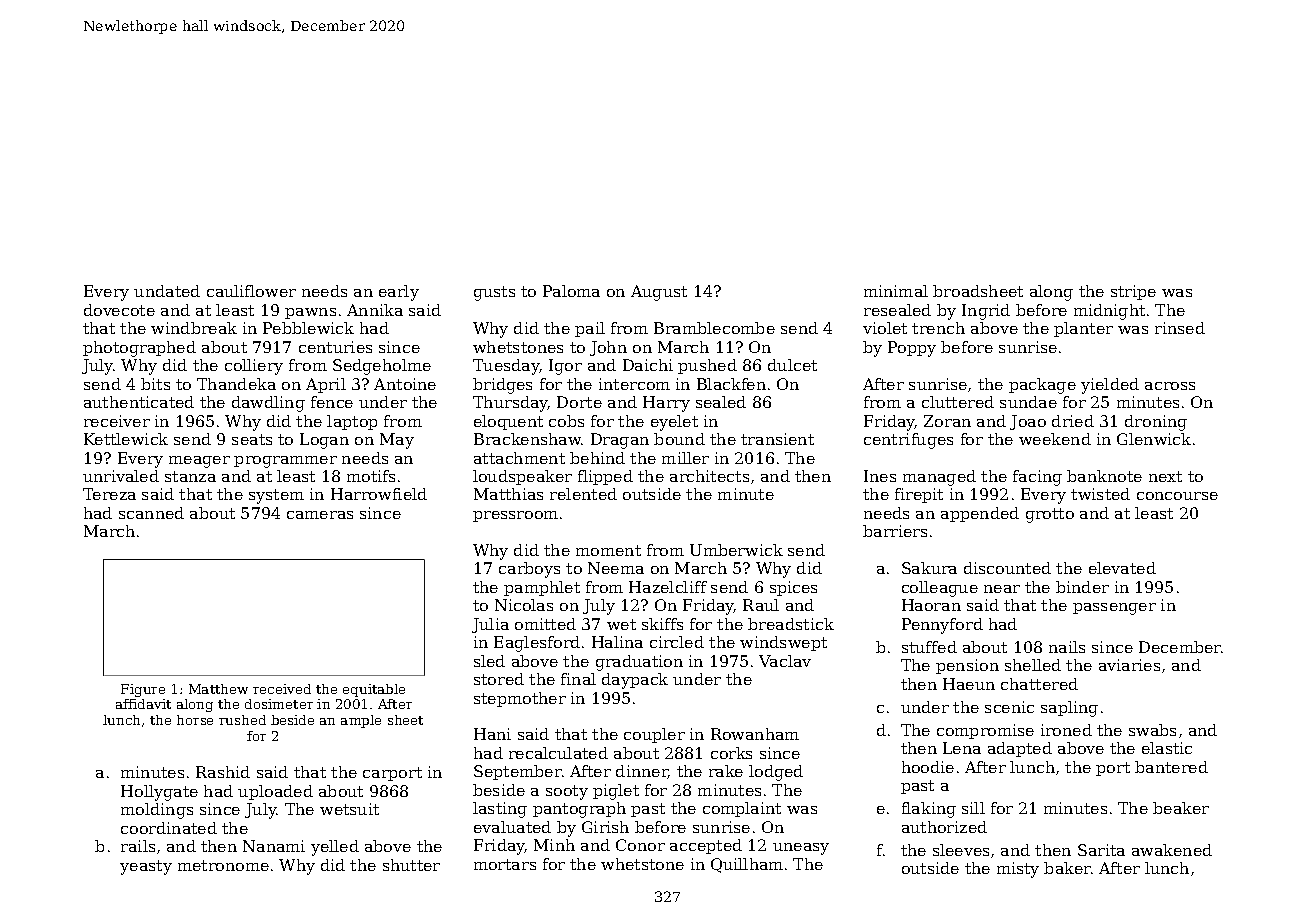  I want to click on uploaded, so click(275, 792).
